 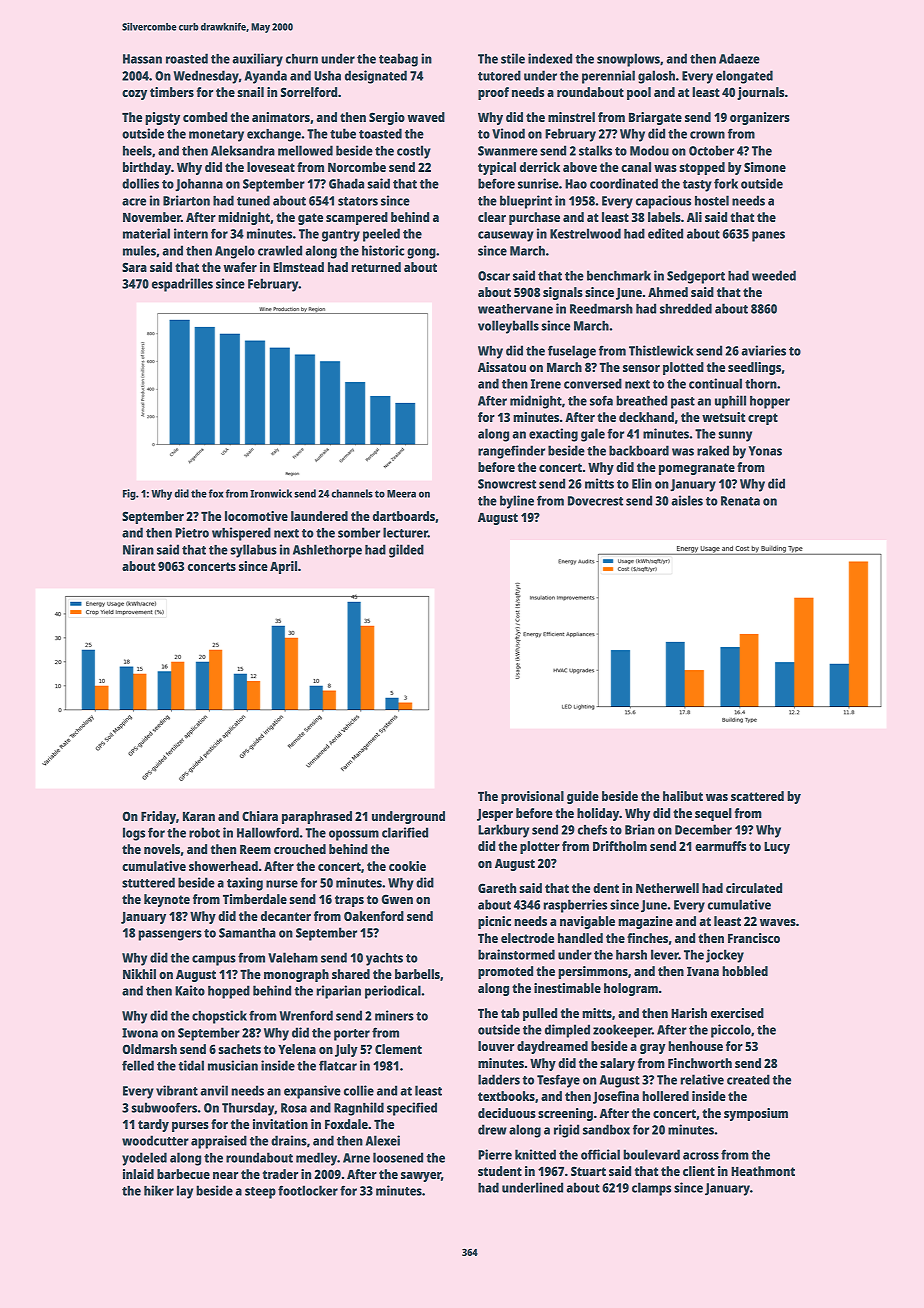 What do you see at coordinates (628, 60) in the document?
I see `snowplows` at bounding box center [628, 60].
